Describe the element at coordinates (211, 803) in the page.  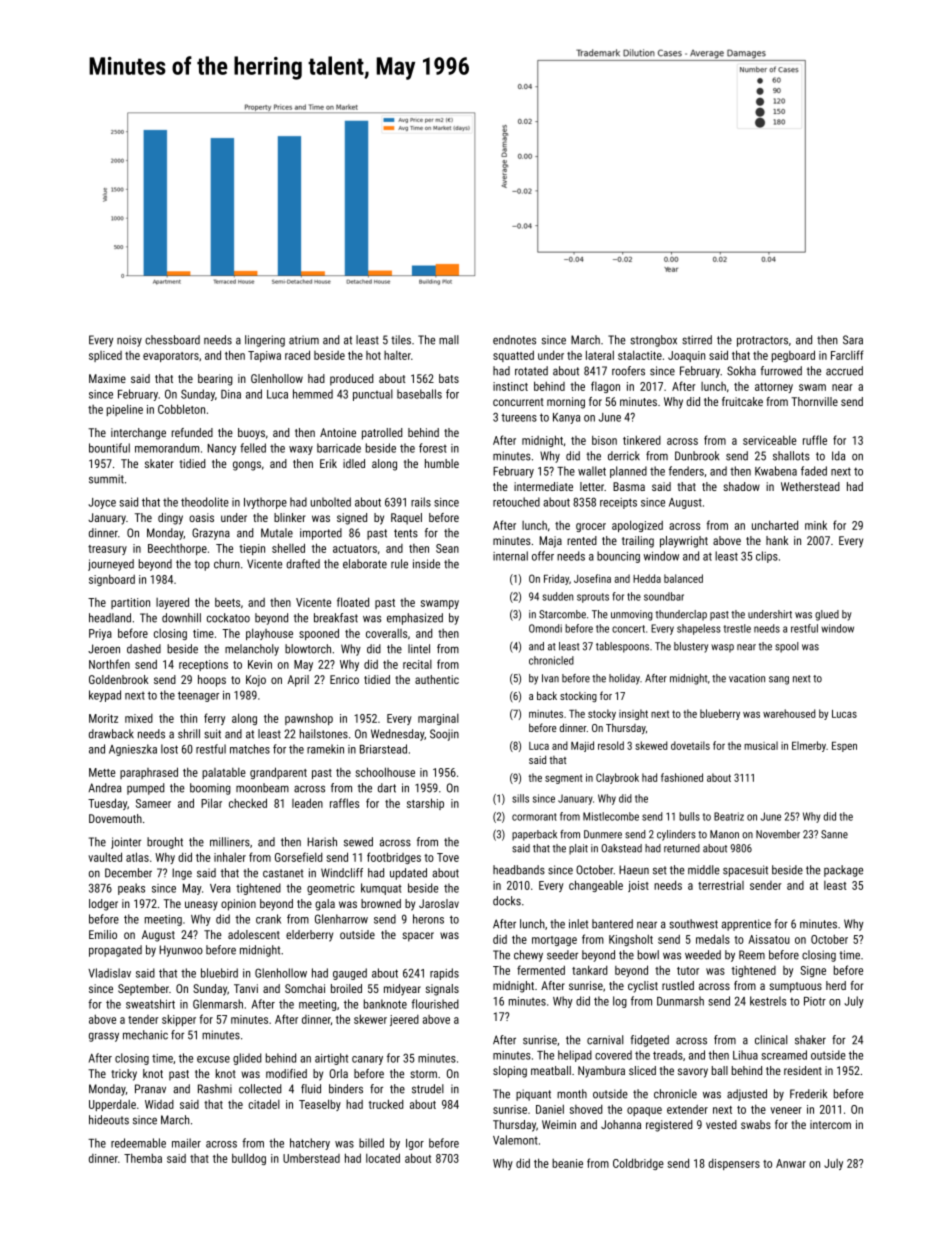
I see `Pilar` at that location.
